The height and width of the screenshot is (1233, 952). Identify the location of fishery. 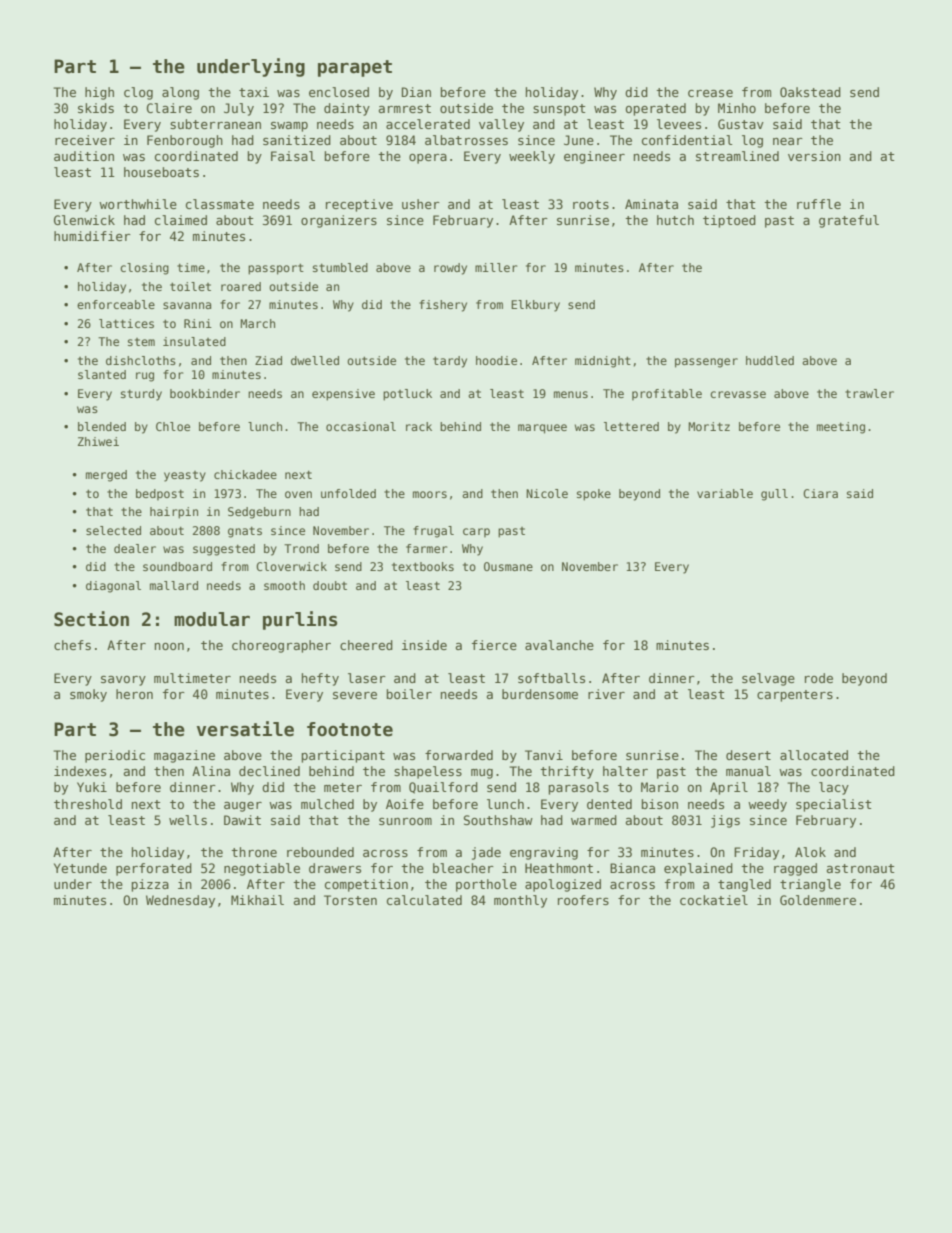
(443, 306).
